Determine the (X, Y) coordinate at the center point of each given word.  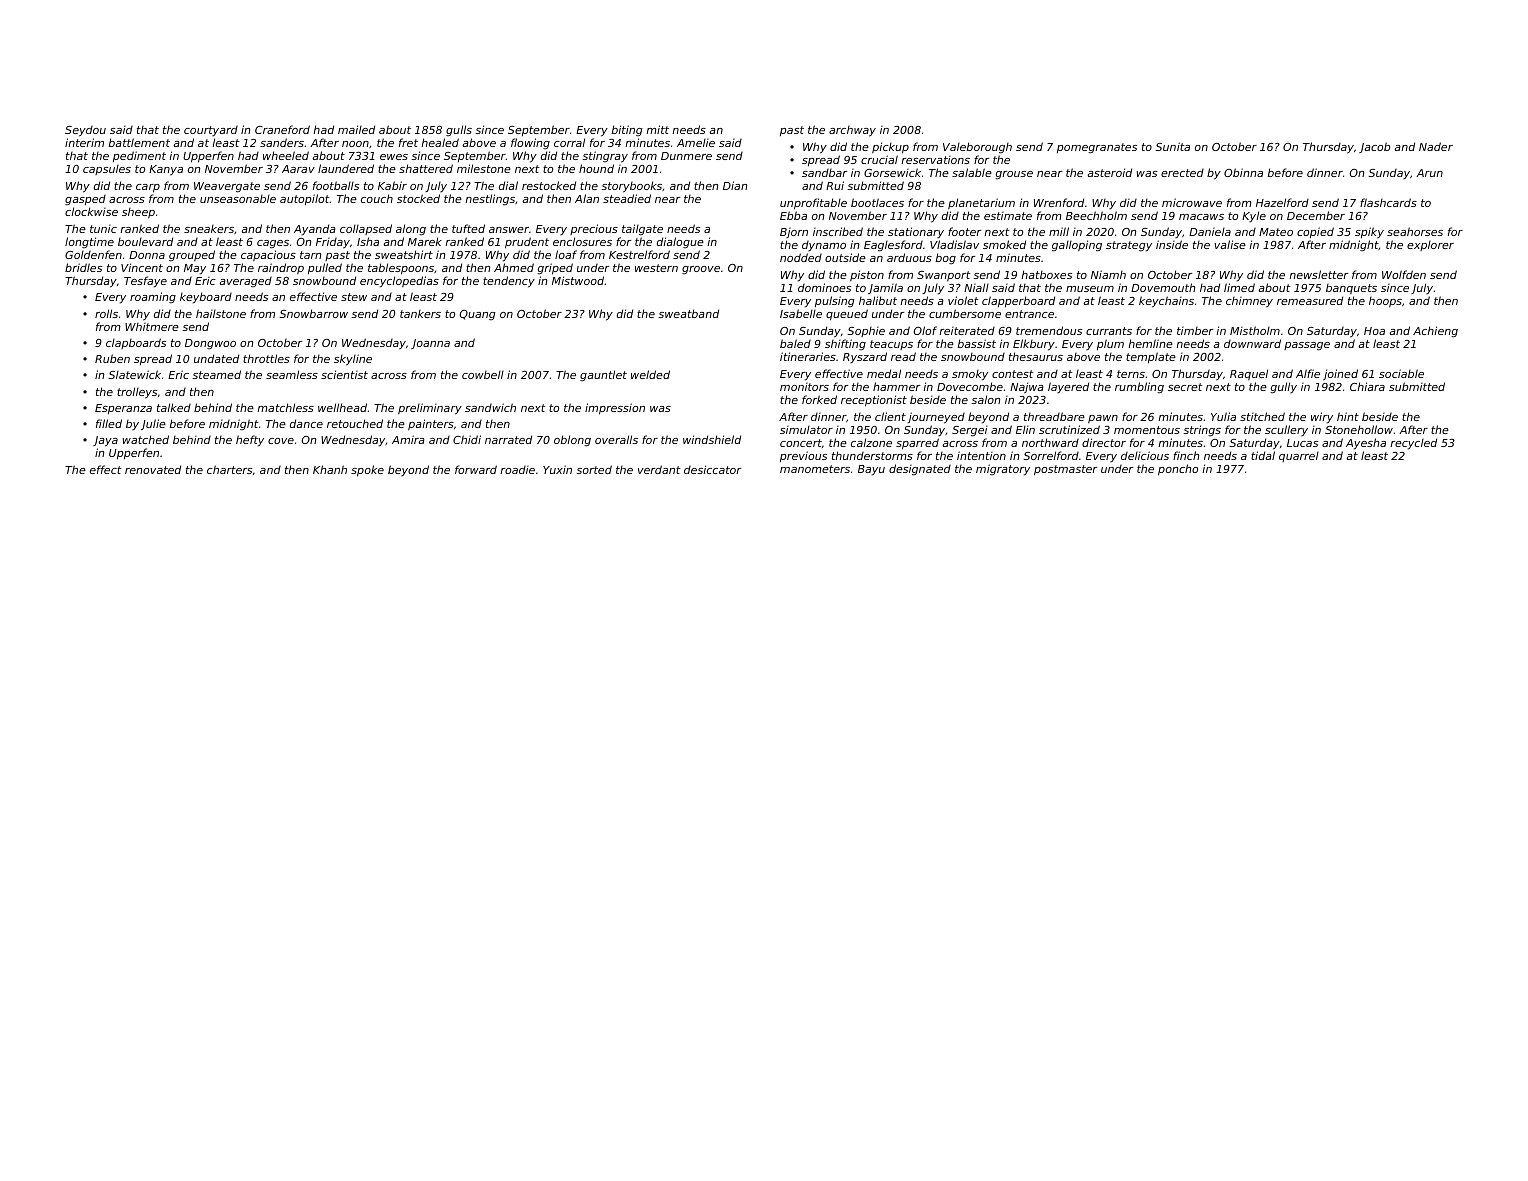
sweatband (688, 313)
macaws (1201, 217)
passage (1307, 346)
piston (867, 275)
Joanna (430, 344)
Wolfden (1404, 274)
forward (476, 469)
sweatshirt (404, 254)
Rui (835, 185)
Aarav (298, 169)
